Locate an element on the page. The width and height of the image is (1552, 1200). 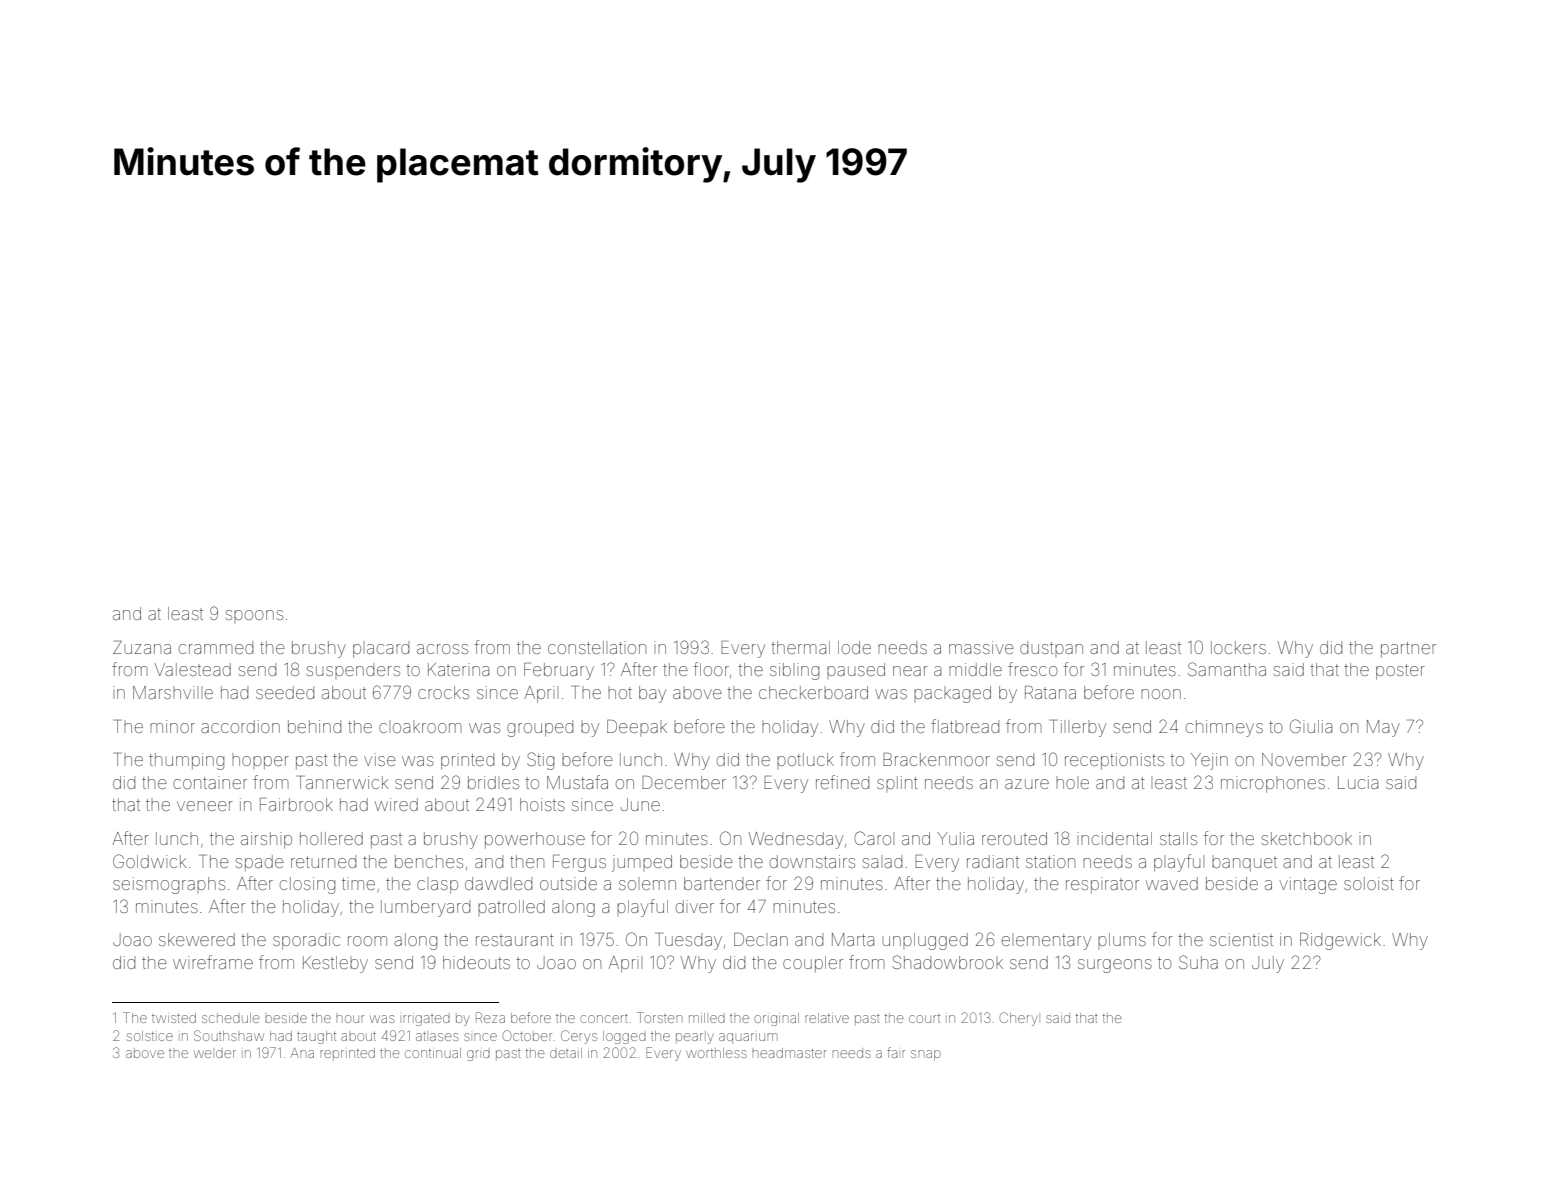
continual is located at coordinates (433, 1053).
